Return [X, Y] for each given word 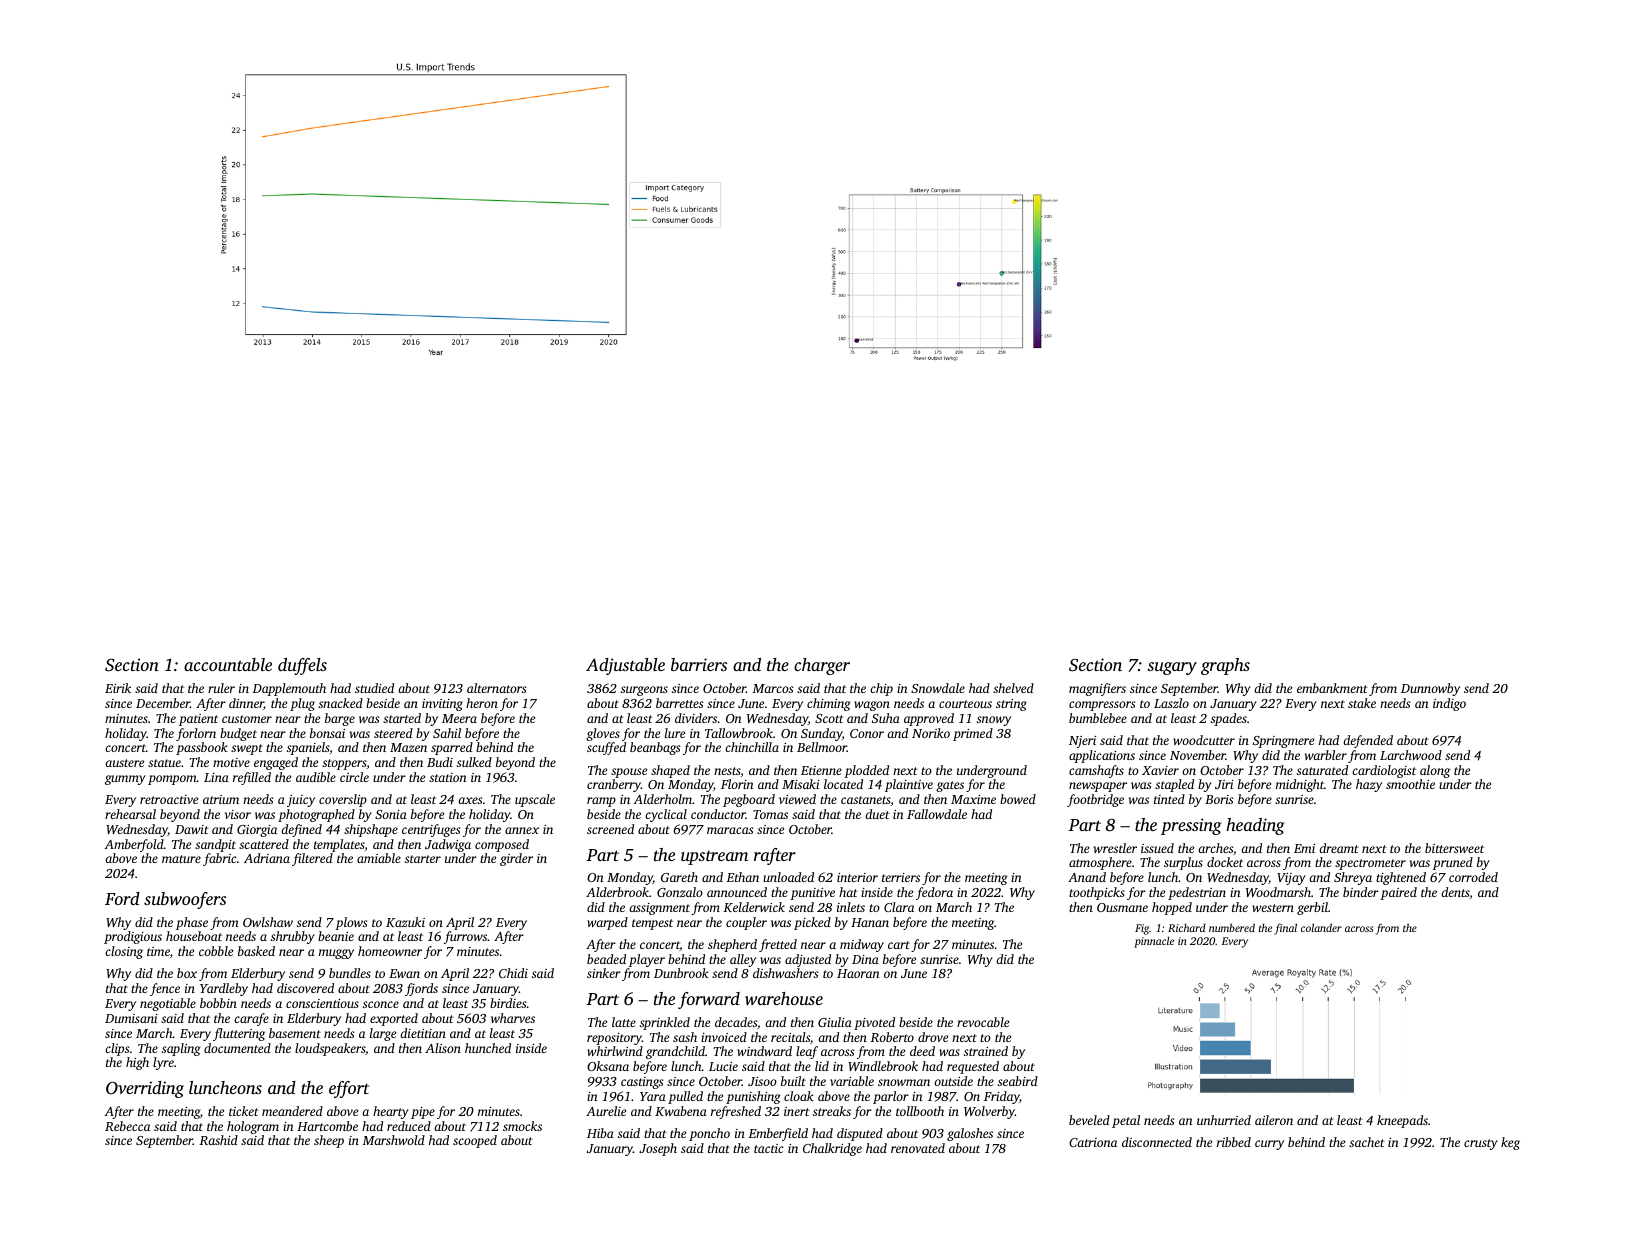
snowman [904, 1082]
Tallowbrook [739, 733]
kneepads [1402, 1121]
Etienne [821, 770]
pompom [172, 780]
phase [192, 923]
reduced [409, 1126]
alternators [497, 688]
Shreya [1353, 878]
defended [1368, 741]
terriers [901, 877]
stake [1362, 703]
